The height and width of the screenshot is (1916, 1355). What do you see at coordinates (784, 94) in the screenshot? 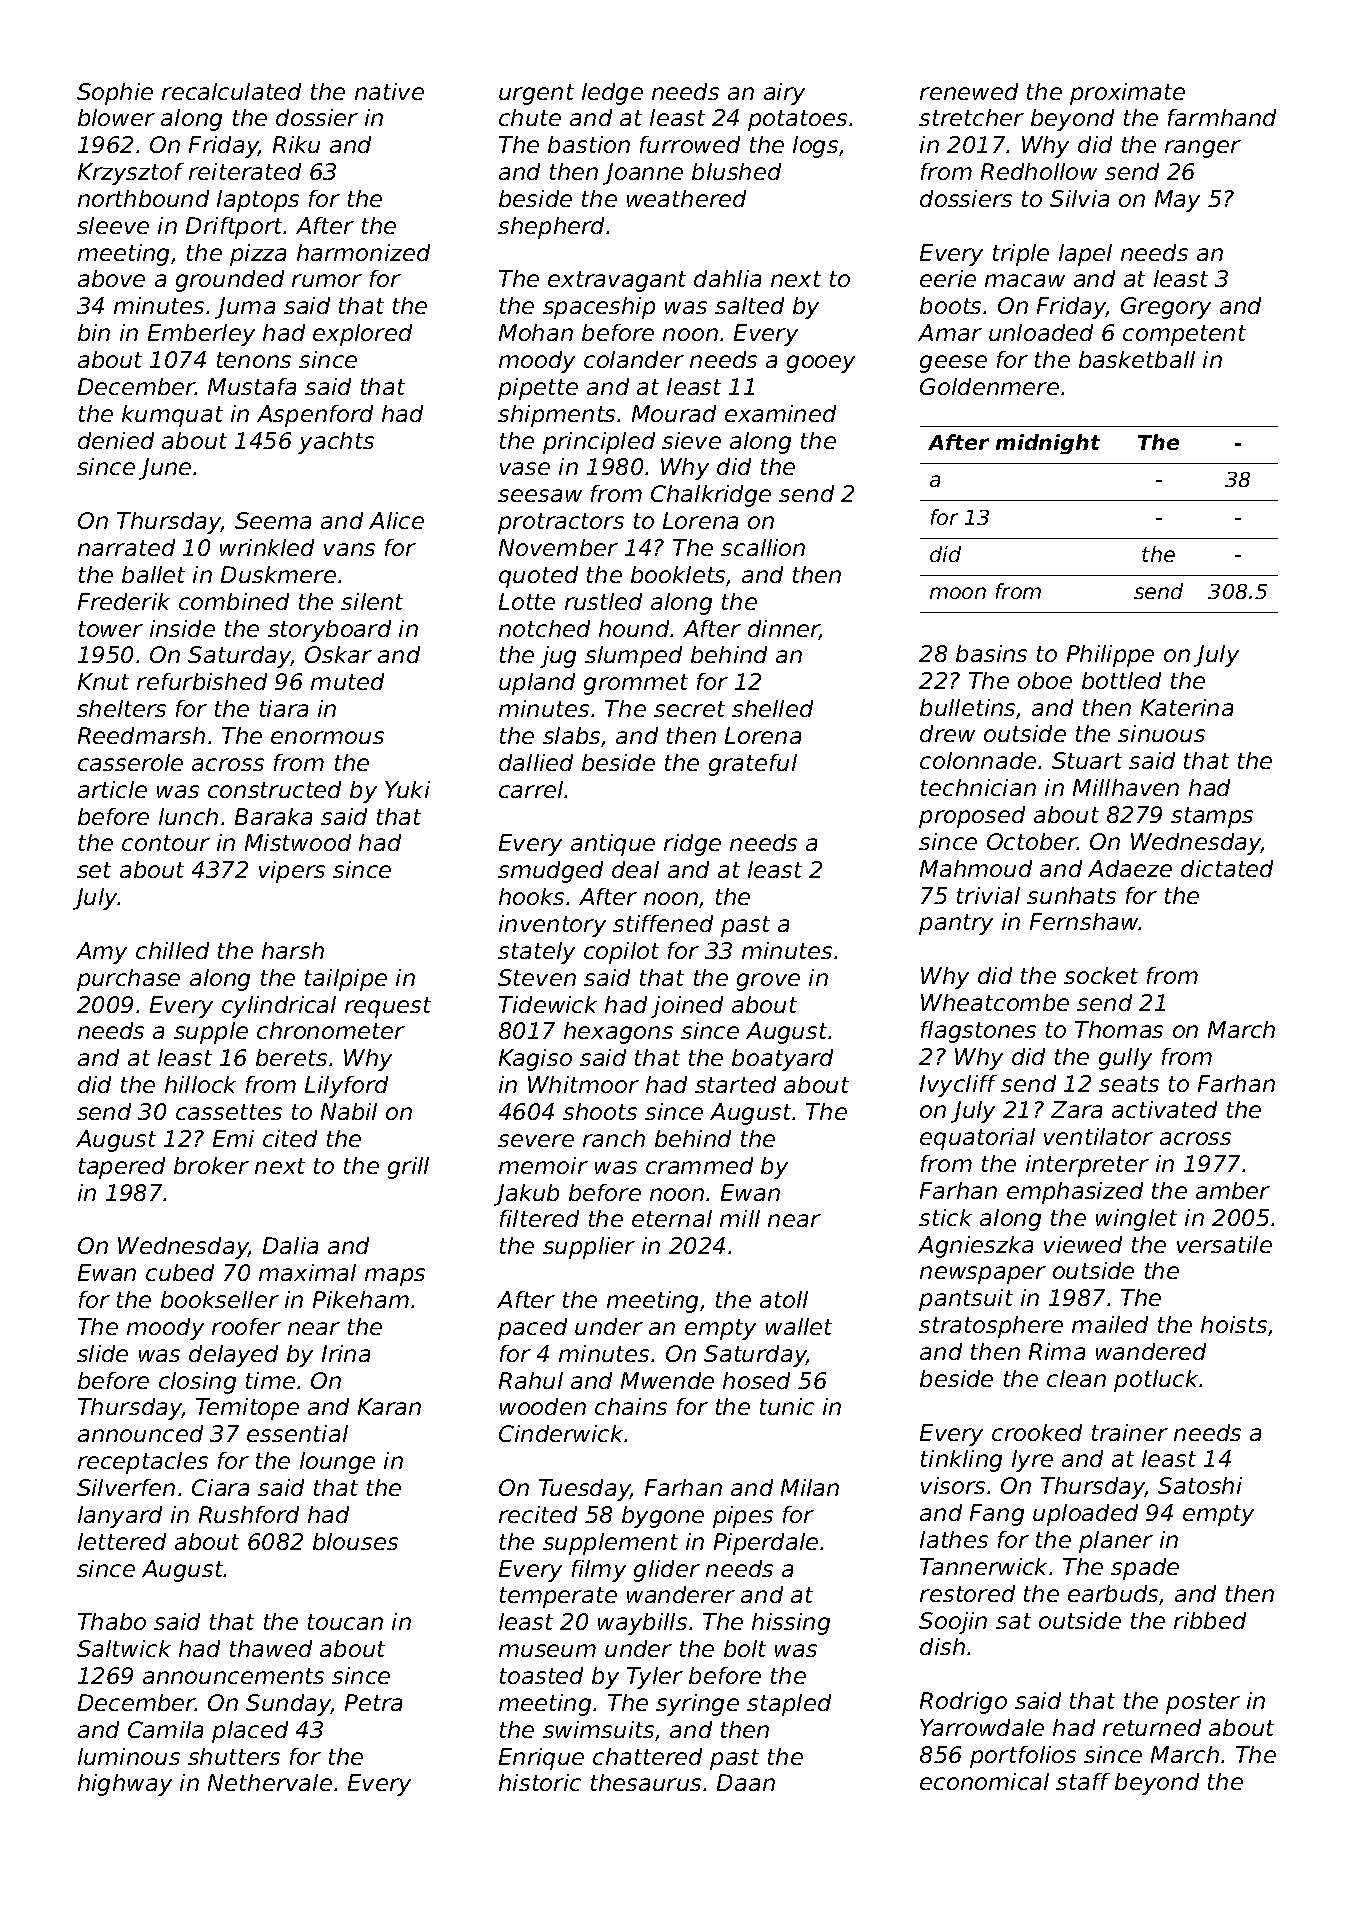
I see `airy` at bounding box center [784, 94].
